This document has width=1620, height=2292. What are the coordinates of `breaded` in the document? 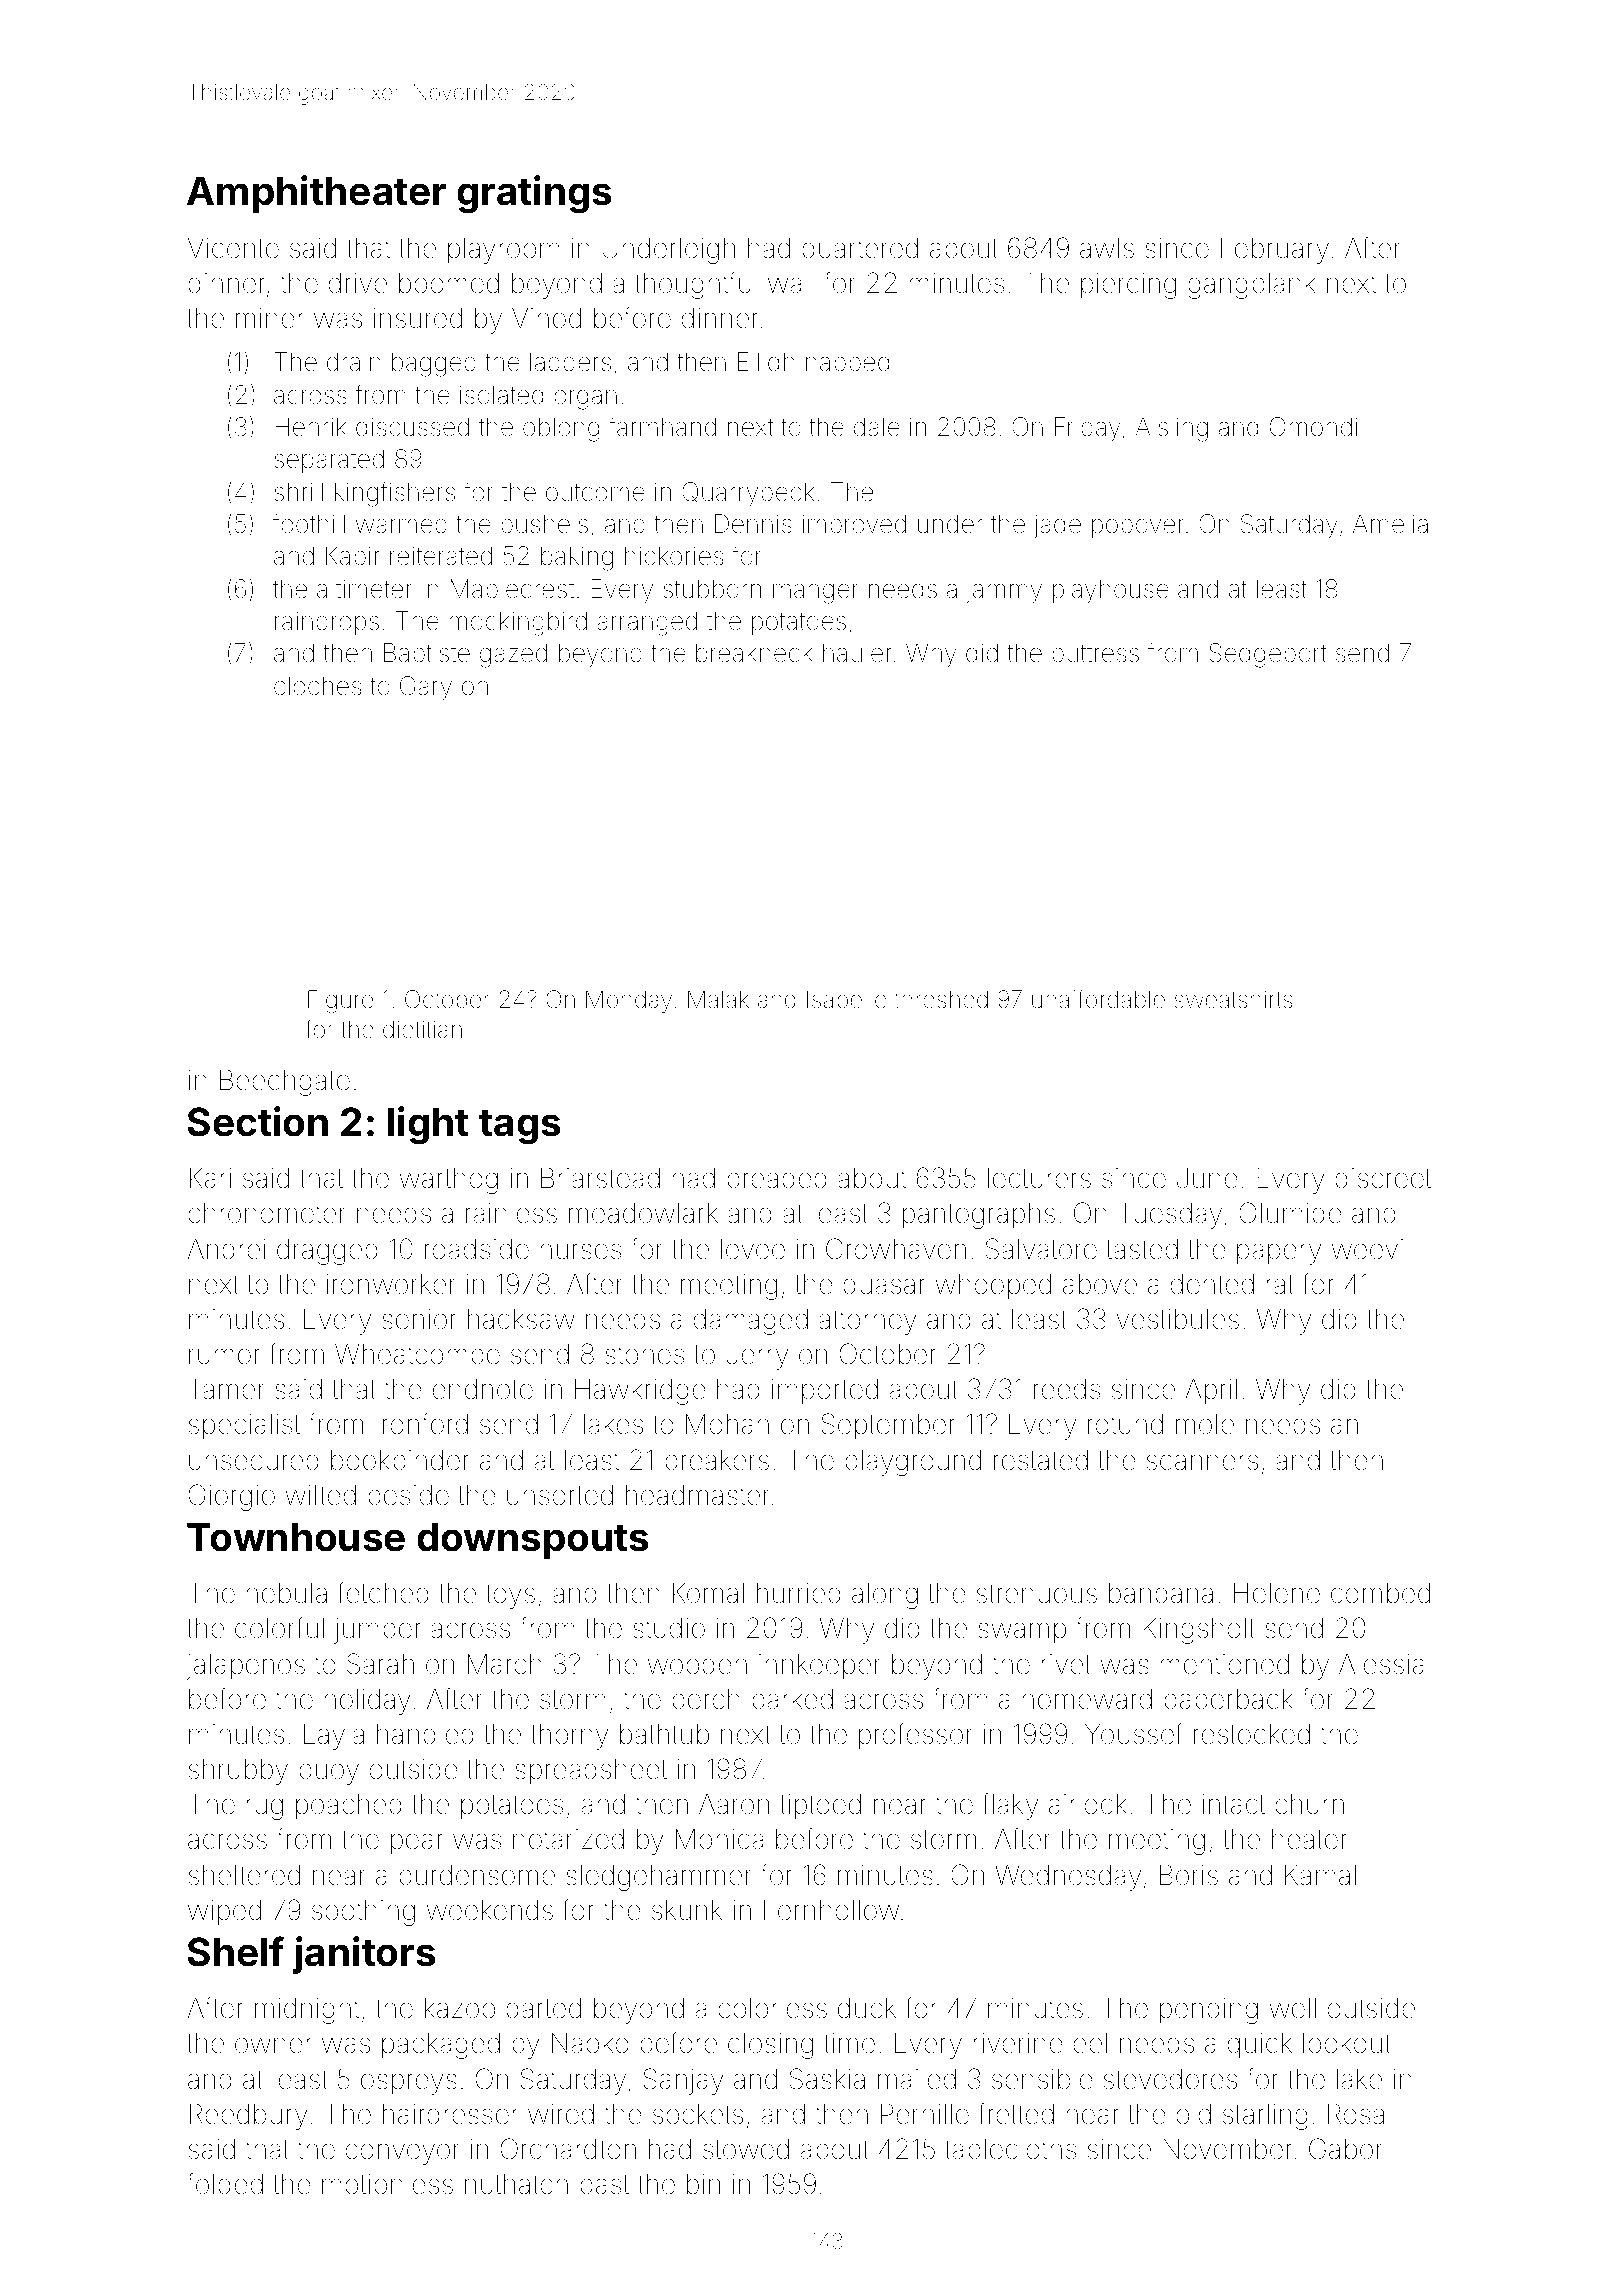 It's located at (777, 1178).
